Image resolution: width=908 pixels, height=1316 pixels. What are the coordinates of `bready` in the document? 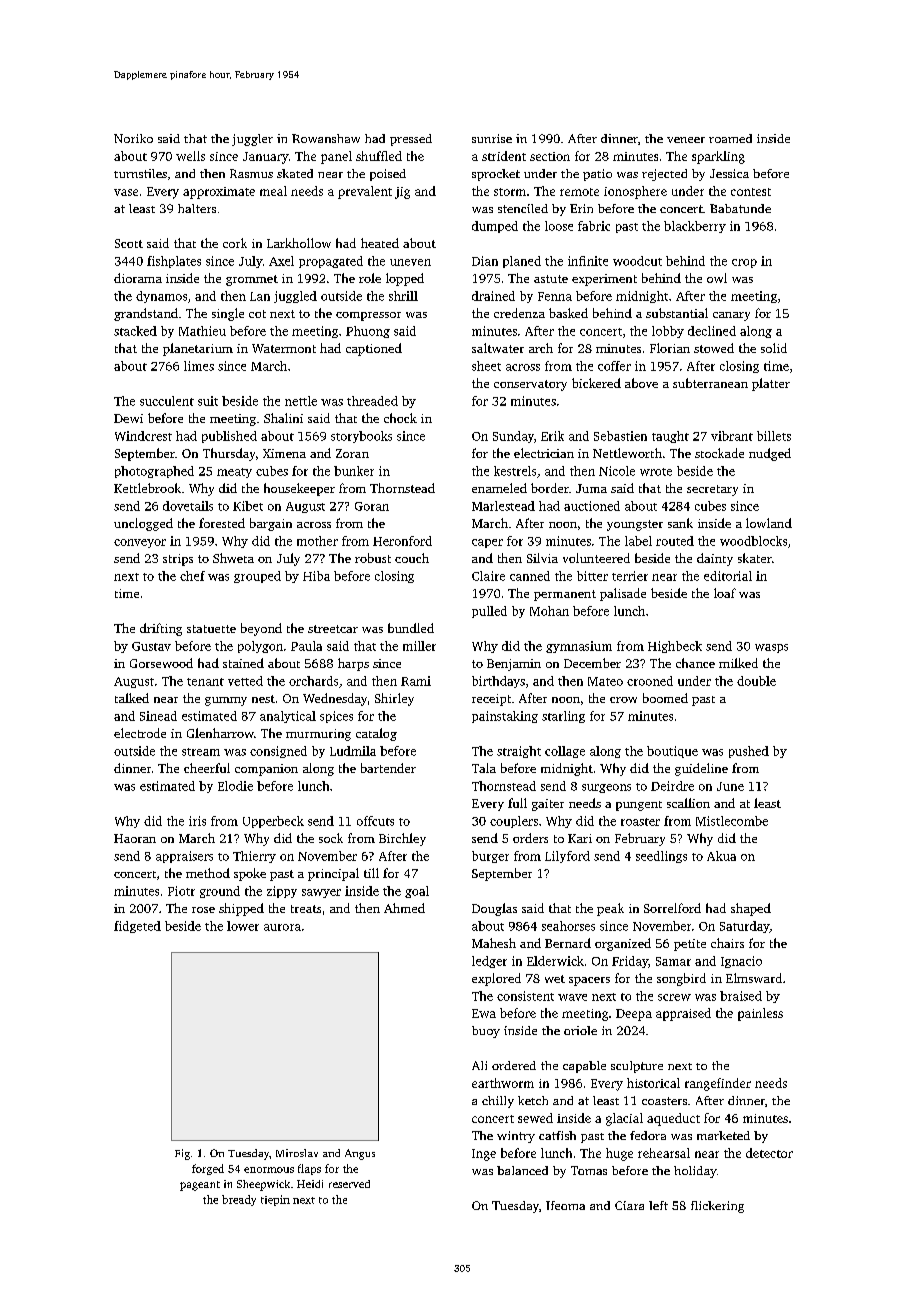 It's located at (239, 1200).
